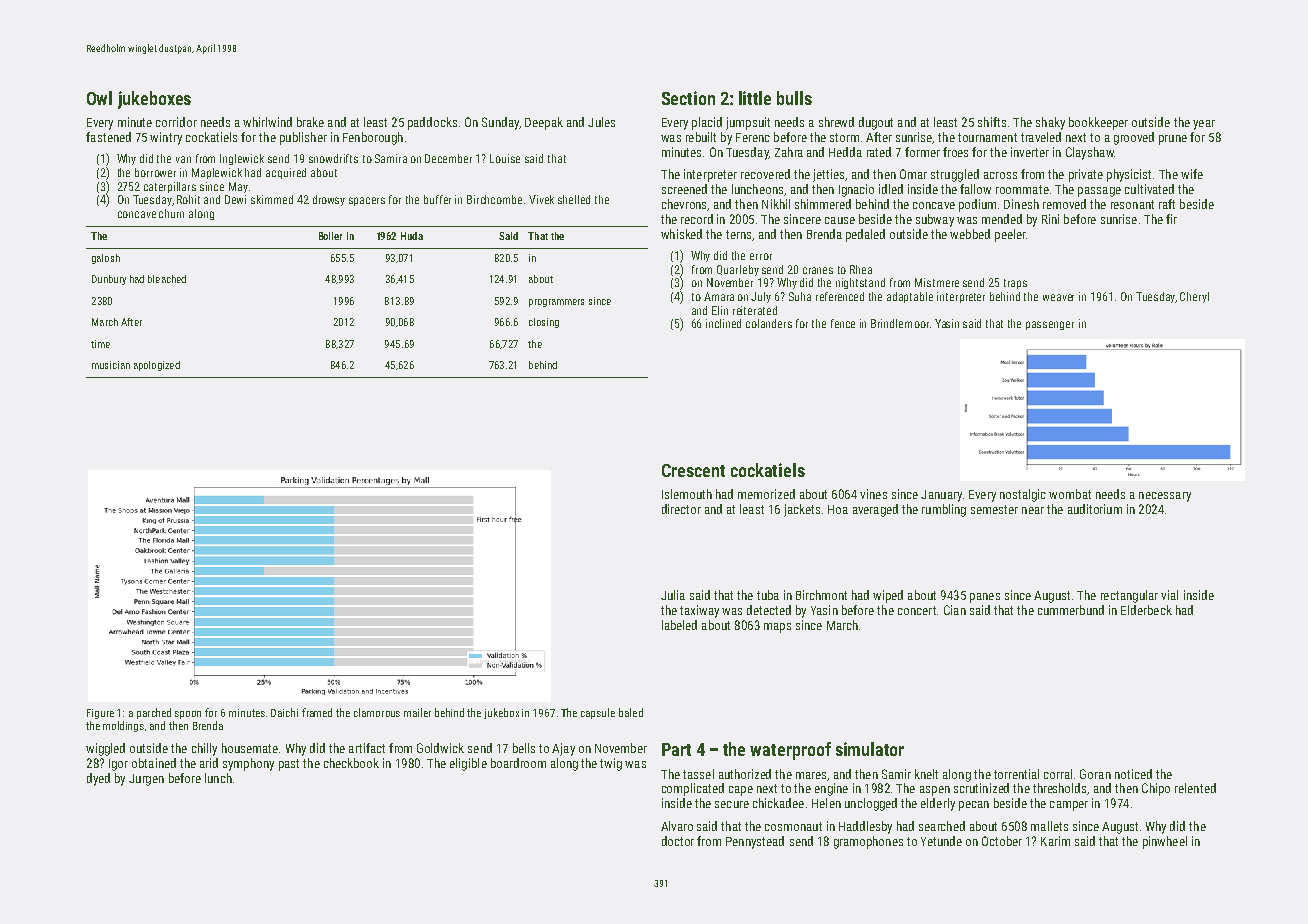 Image resolution: width=1308 pixels, height=924 pixels. Describe the element at coordinates (738, 270) in the screenshot. I see `Quarleby` at that location.
